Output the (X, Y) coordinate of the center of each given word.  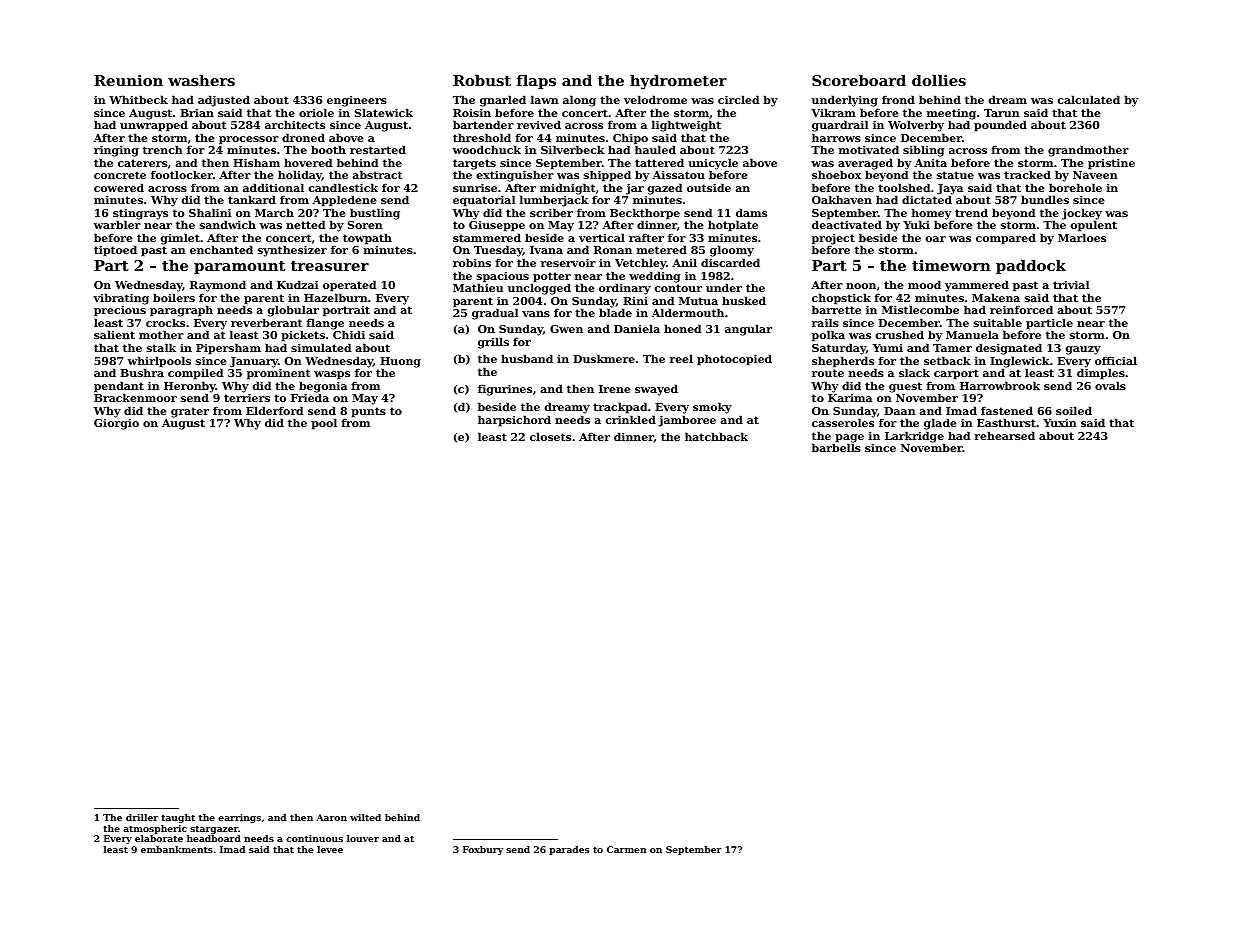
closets (550, 436)
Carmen (626, 849)
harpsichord (514, 421)
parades (569, 850)
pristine (1111, 164)
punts (368, 412)
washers (201, 80)
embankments (177, 849)
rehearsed (1004, 435)
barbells (836, 447)
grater (190, 412)
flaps (536, 81)
